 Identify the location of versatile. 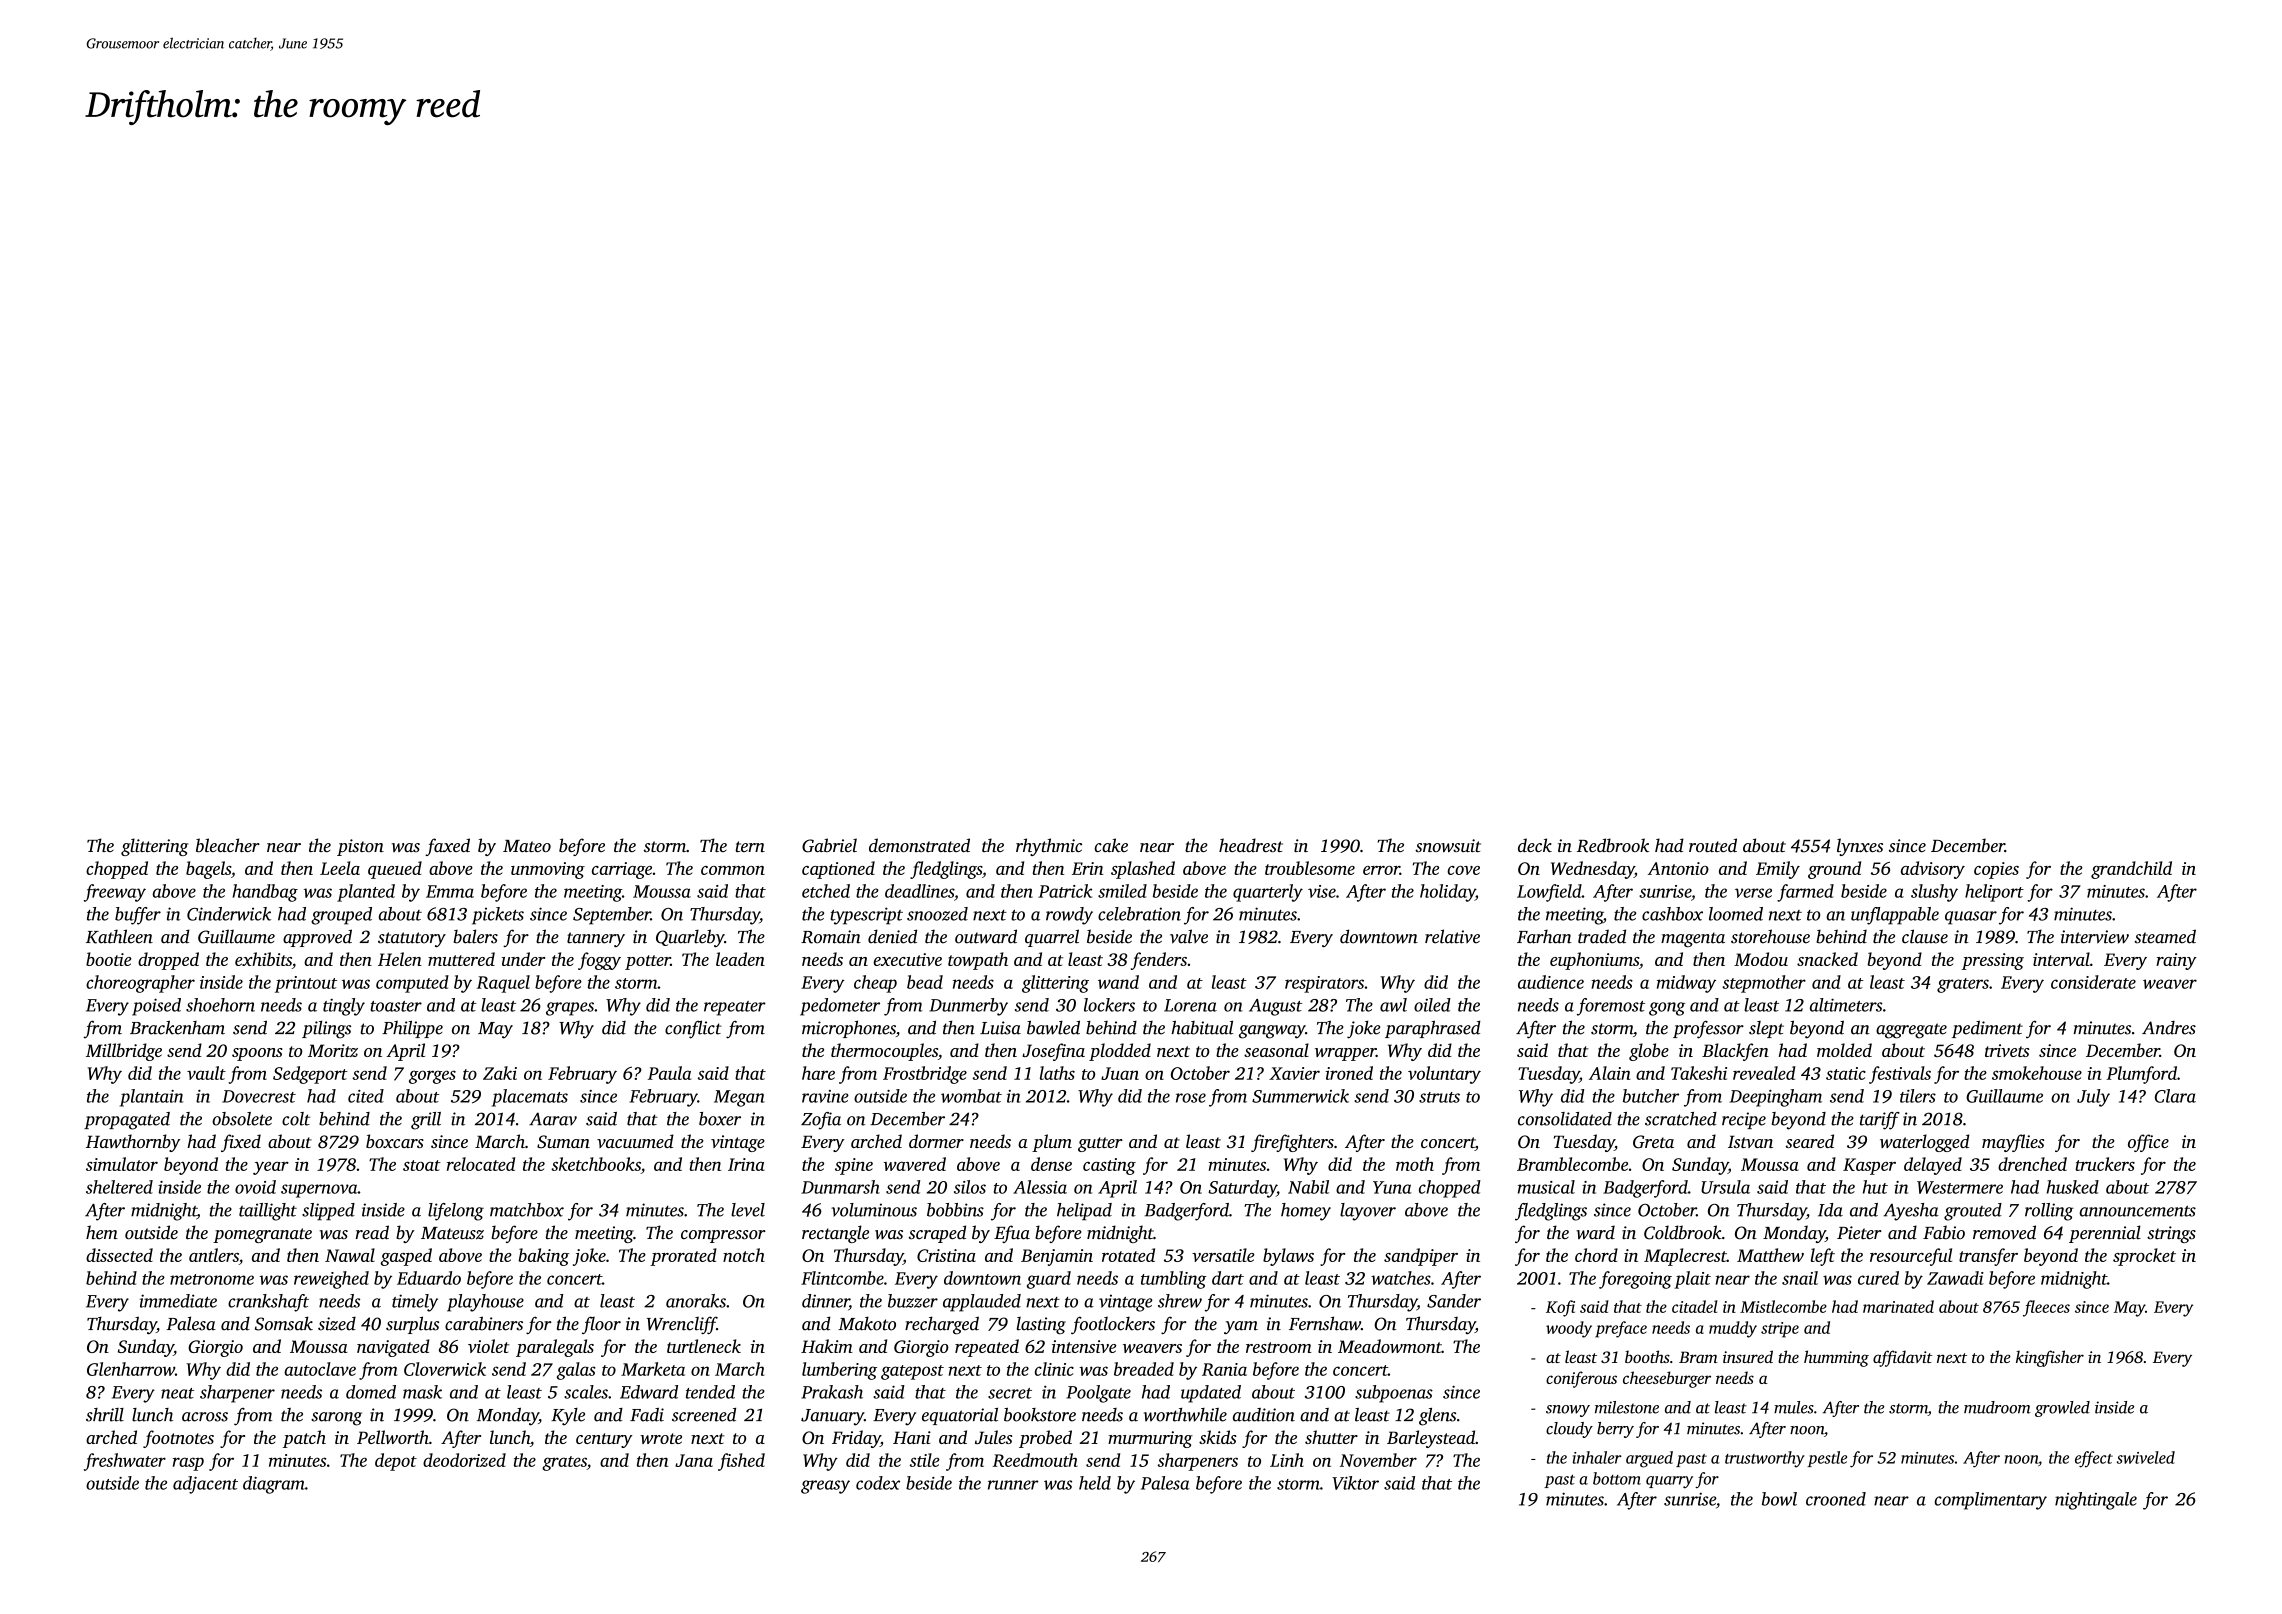
(1223, 1255).
